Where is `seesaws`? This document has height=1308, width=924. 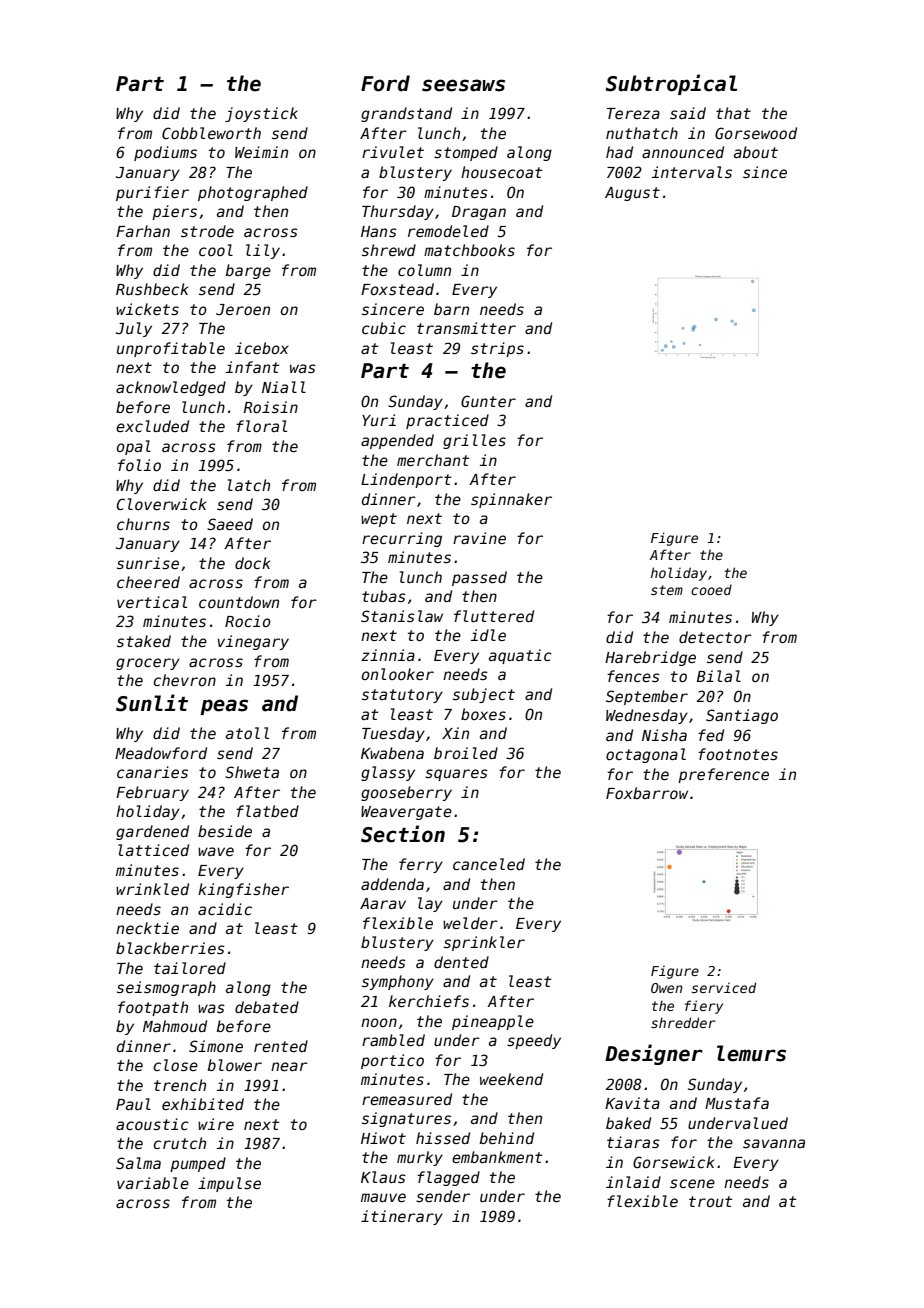 seesaws is located at coordinates (463, 85).
